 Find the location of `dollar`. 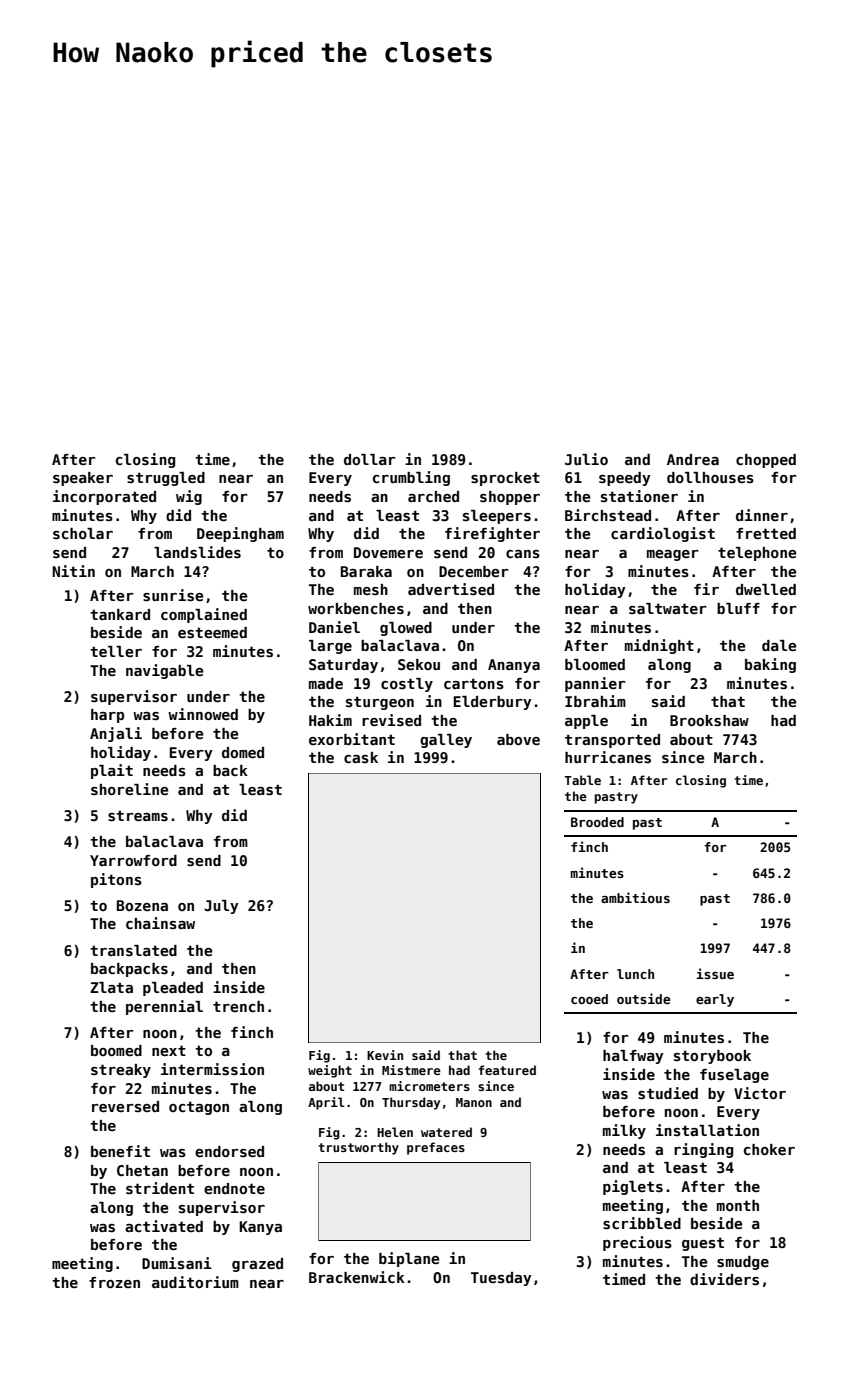

dollar is located at coordinates (370, 459).
